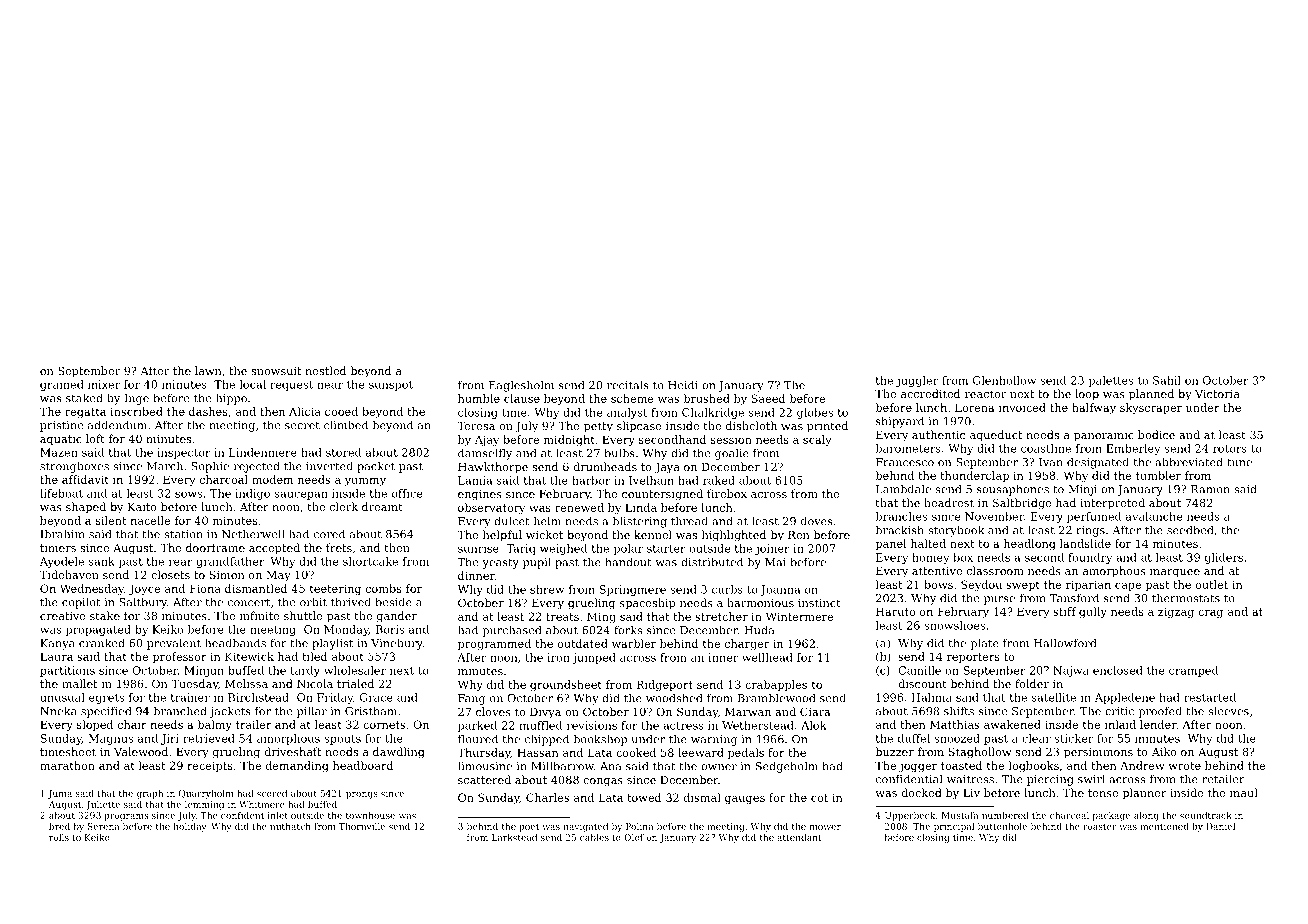  I want to click on lifeboat, so click(61, 493).
